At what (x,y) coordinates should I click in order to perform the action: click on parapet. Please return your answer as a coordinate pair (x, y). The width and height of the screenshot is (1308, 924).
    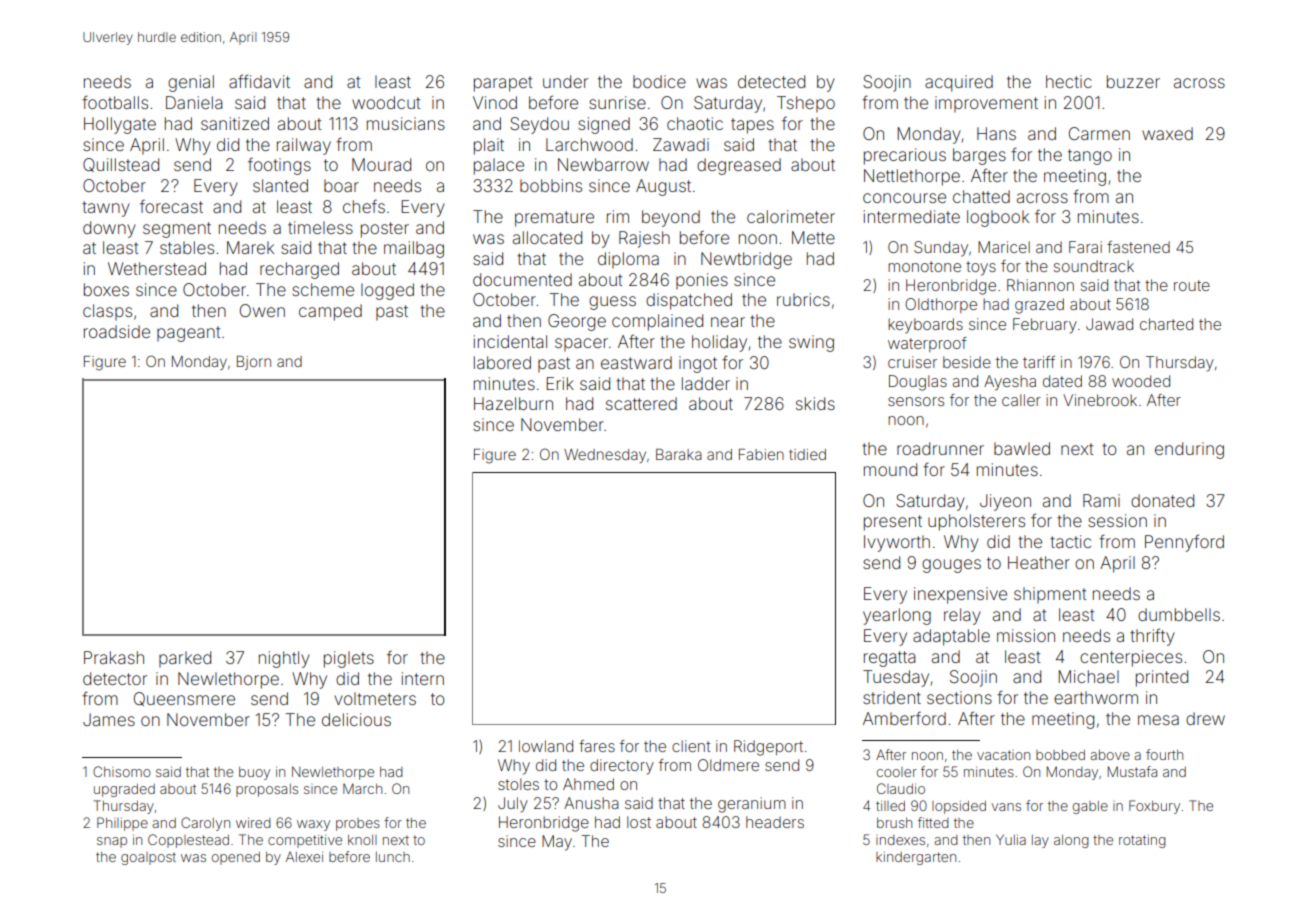
    Looking at the image, I should click on (503, 84).
